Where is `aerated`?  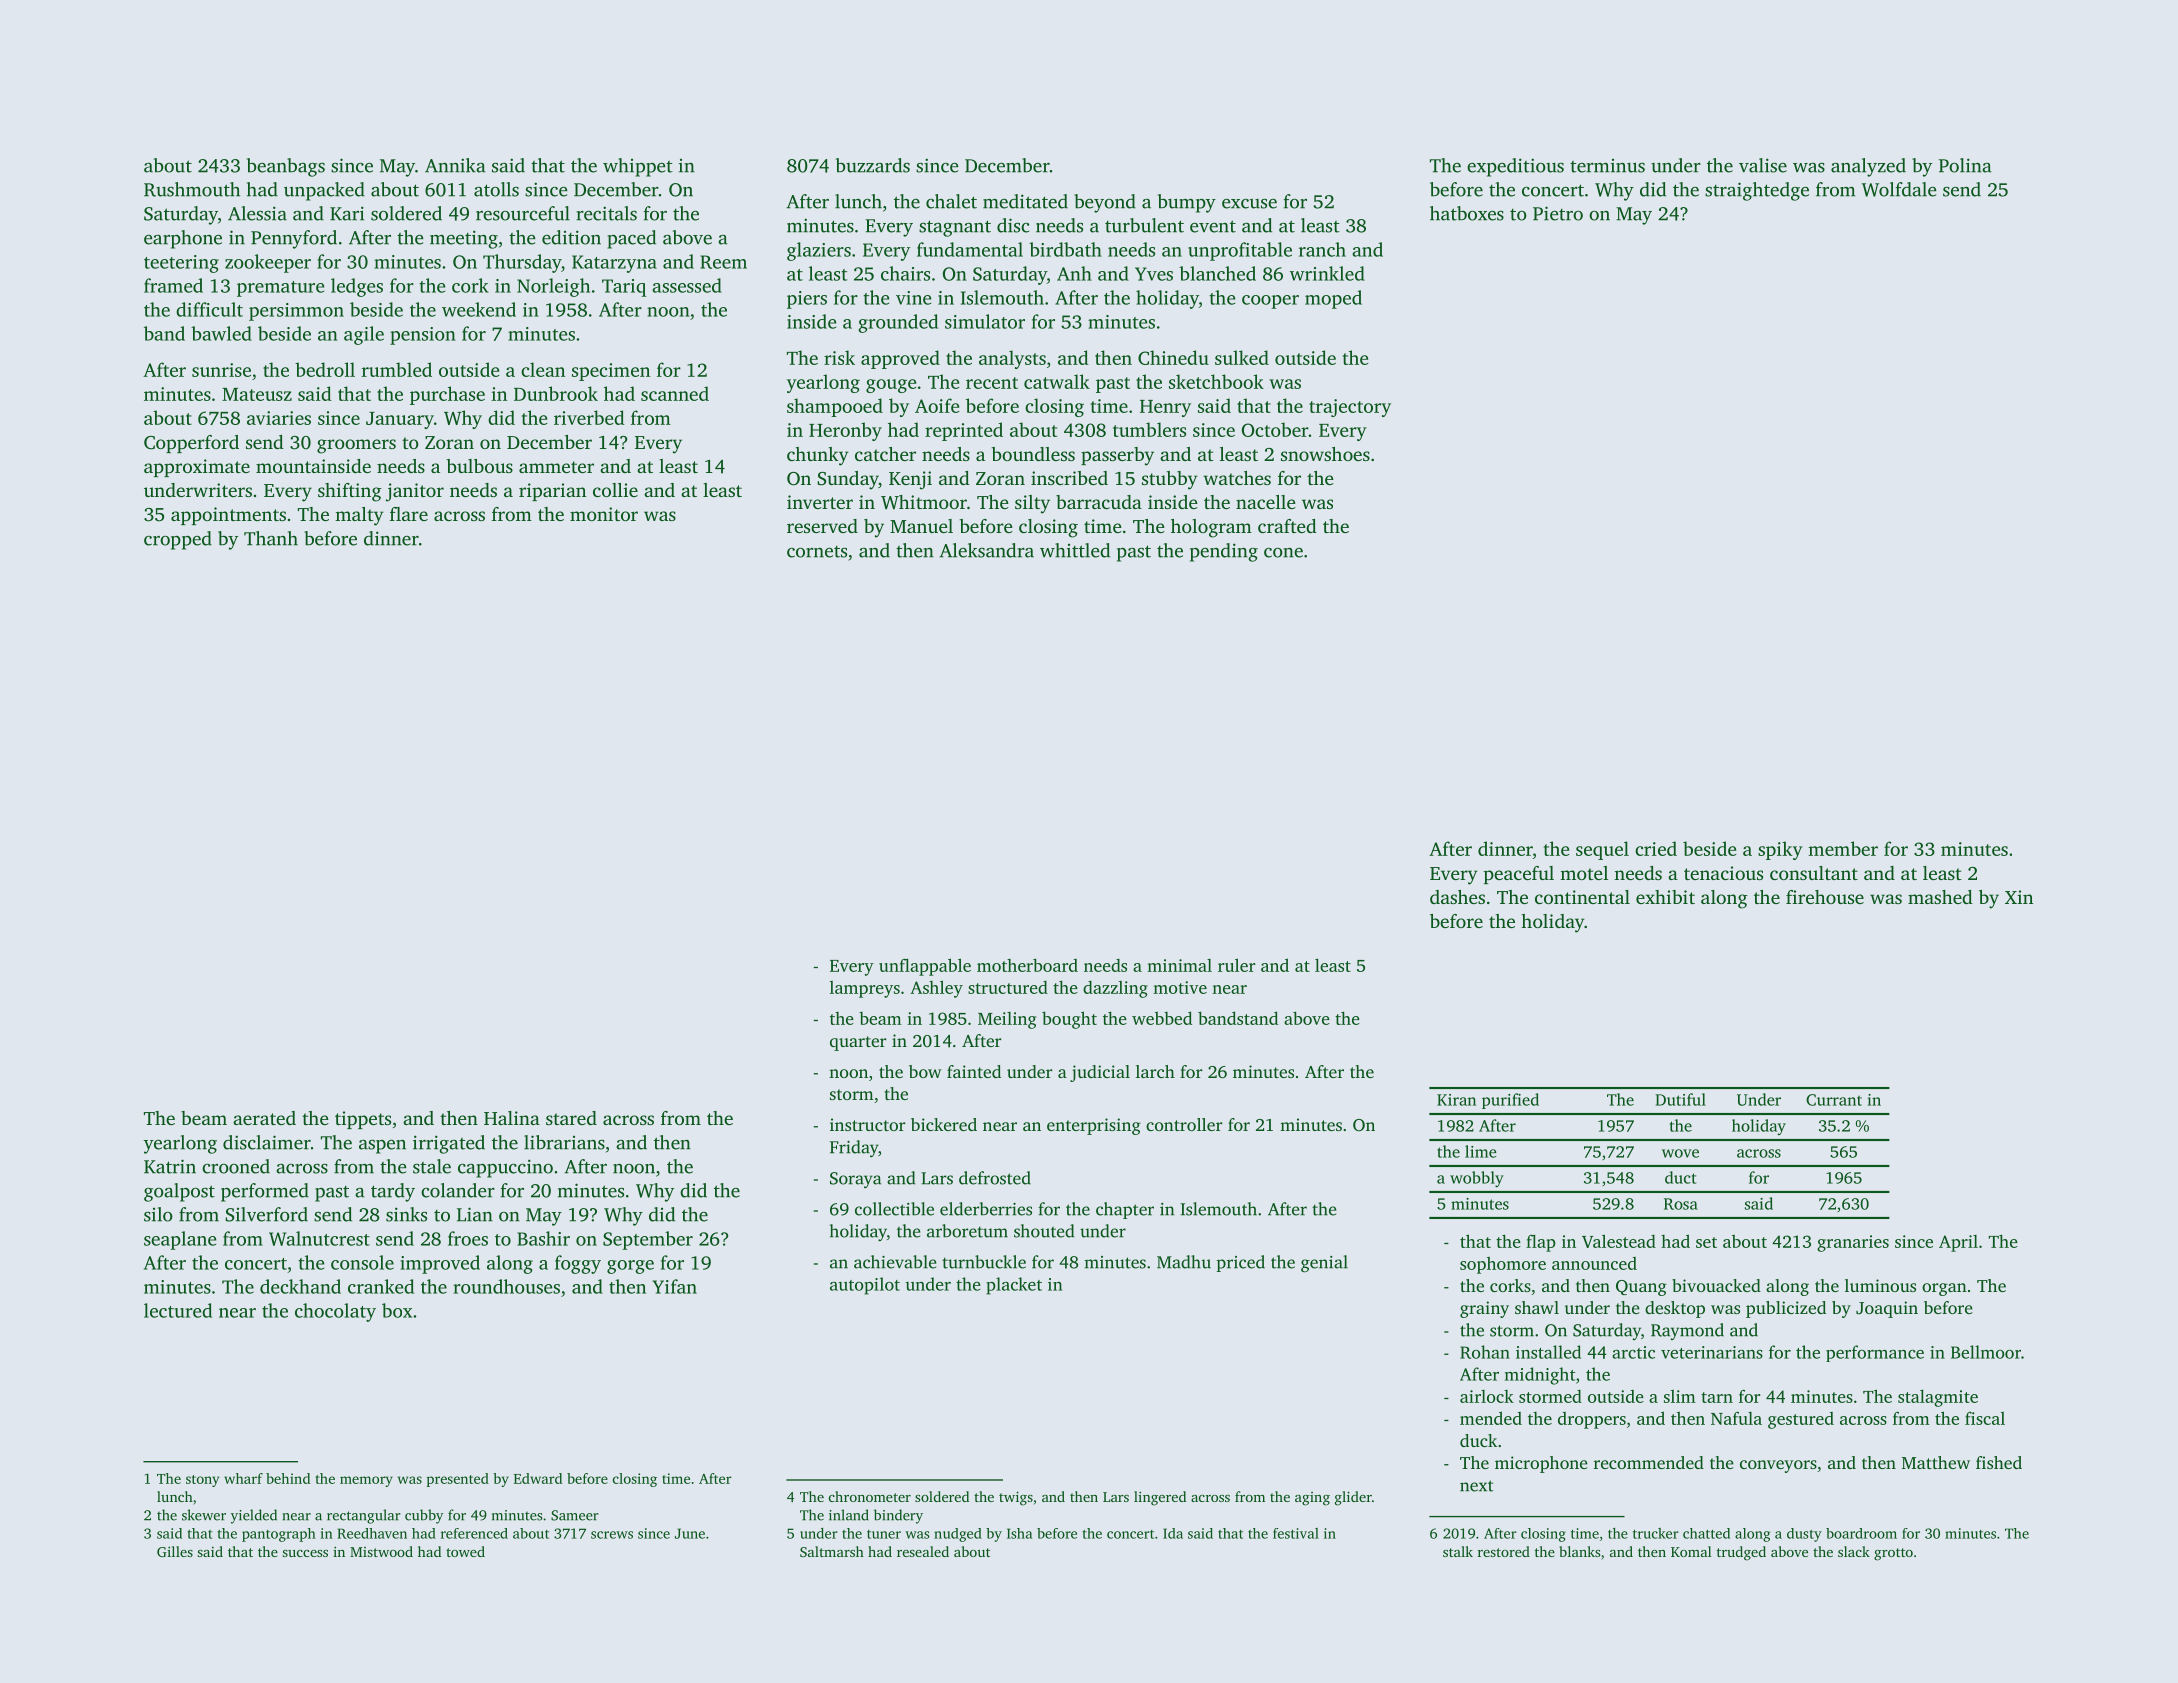 aerated is located at coordinates (264, 1118).
